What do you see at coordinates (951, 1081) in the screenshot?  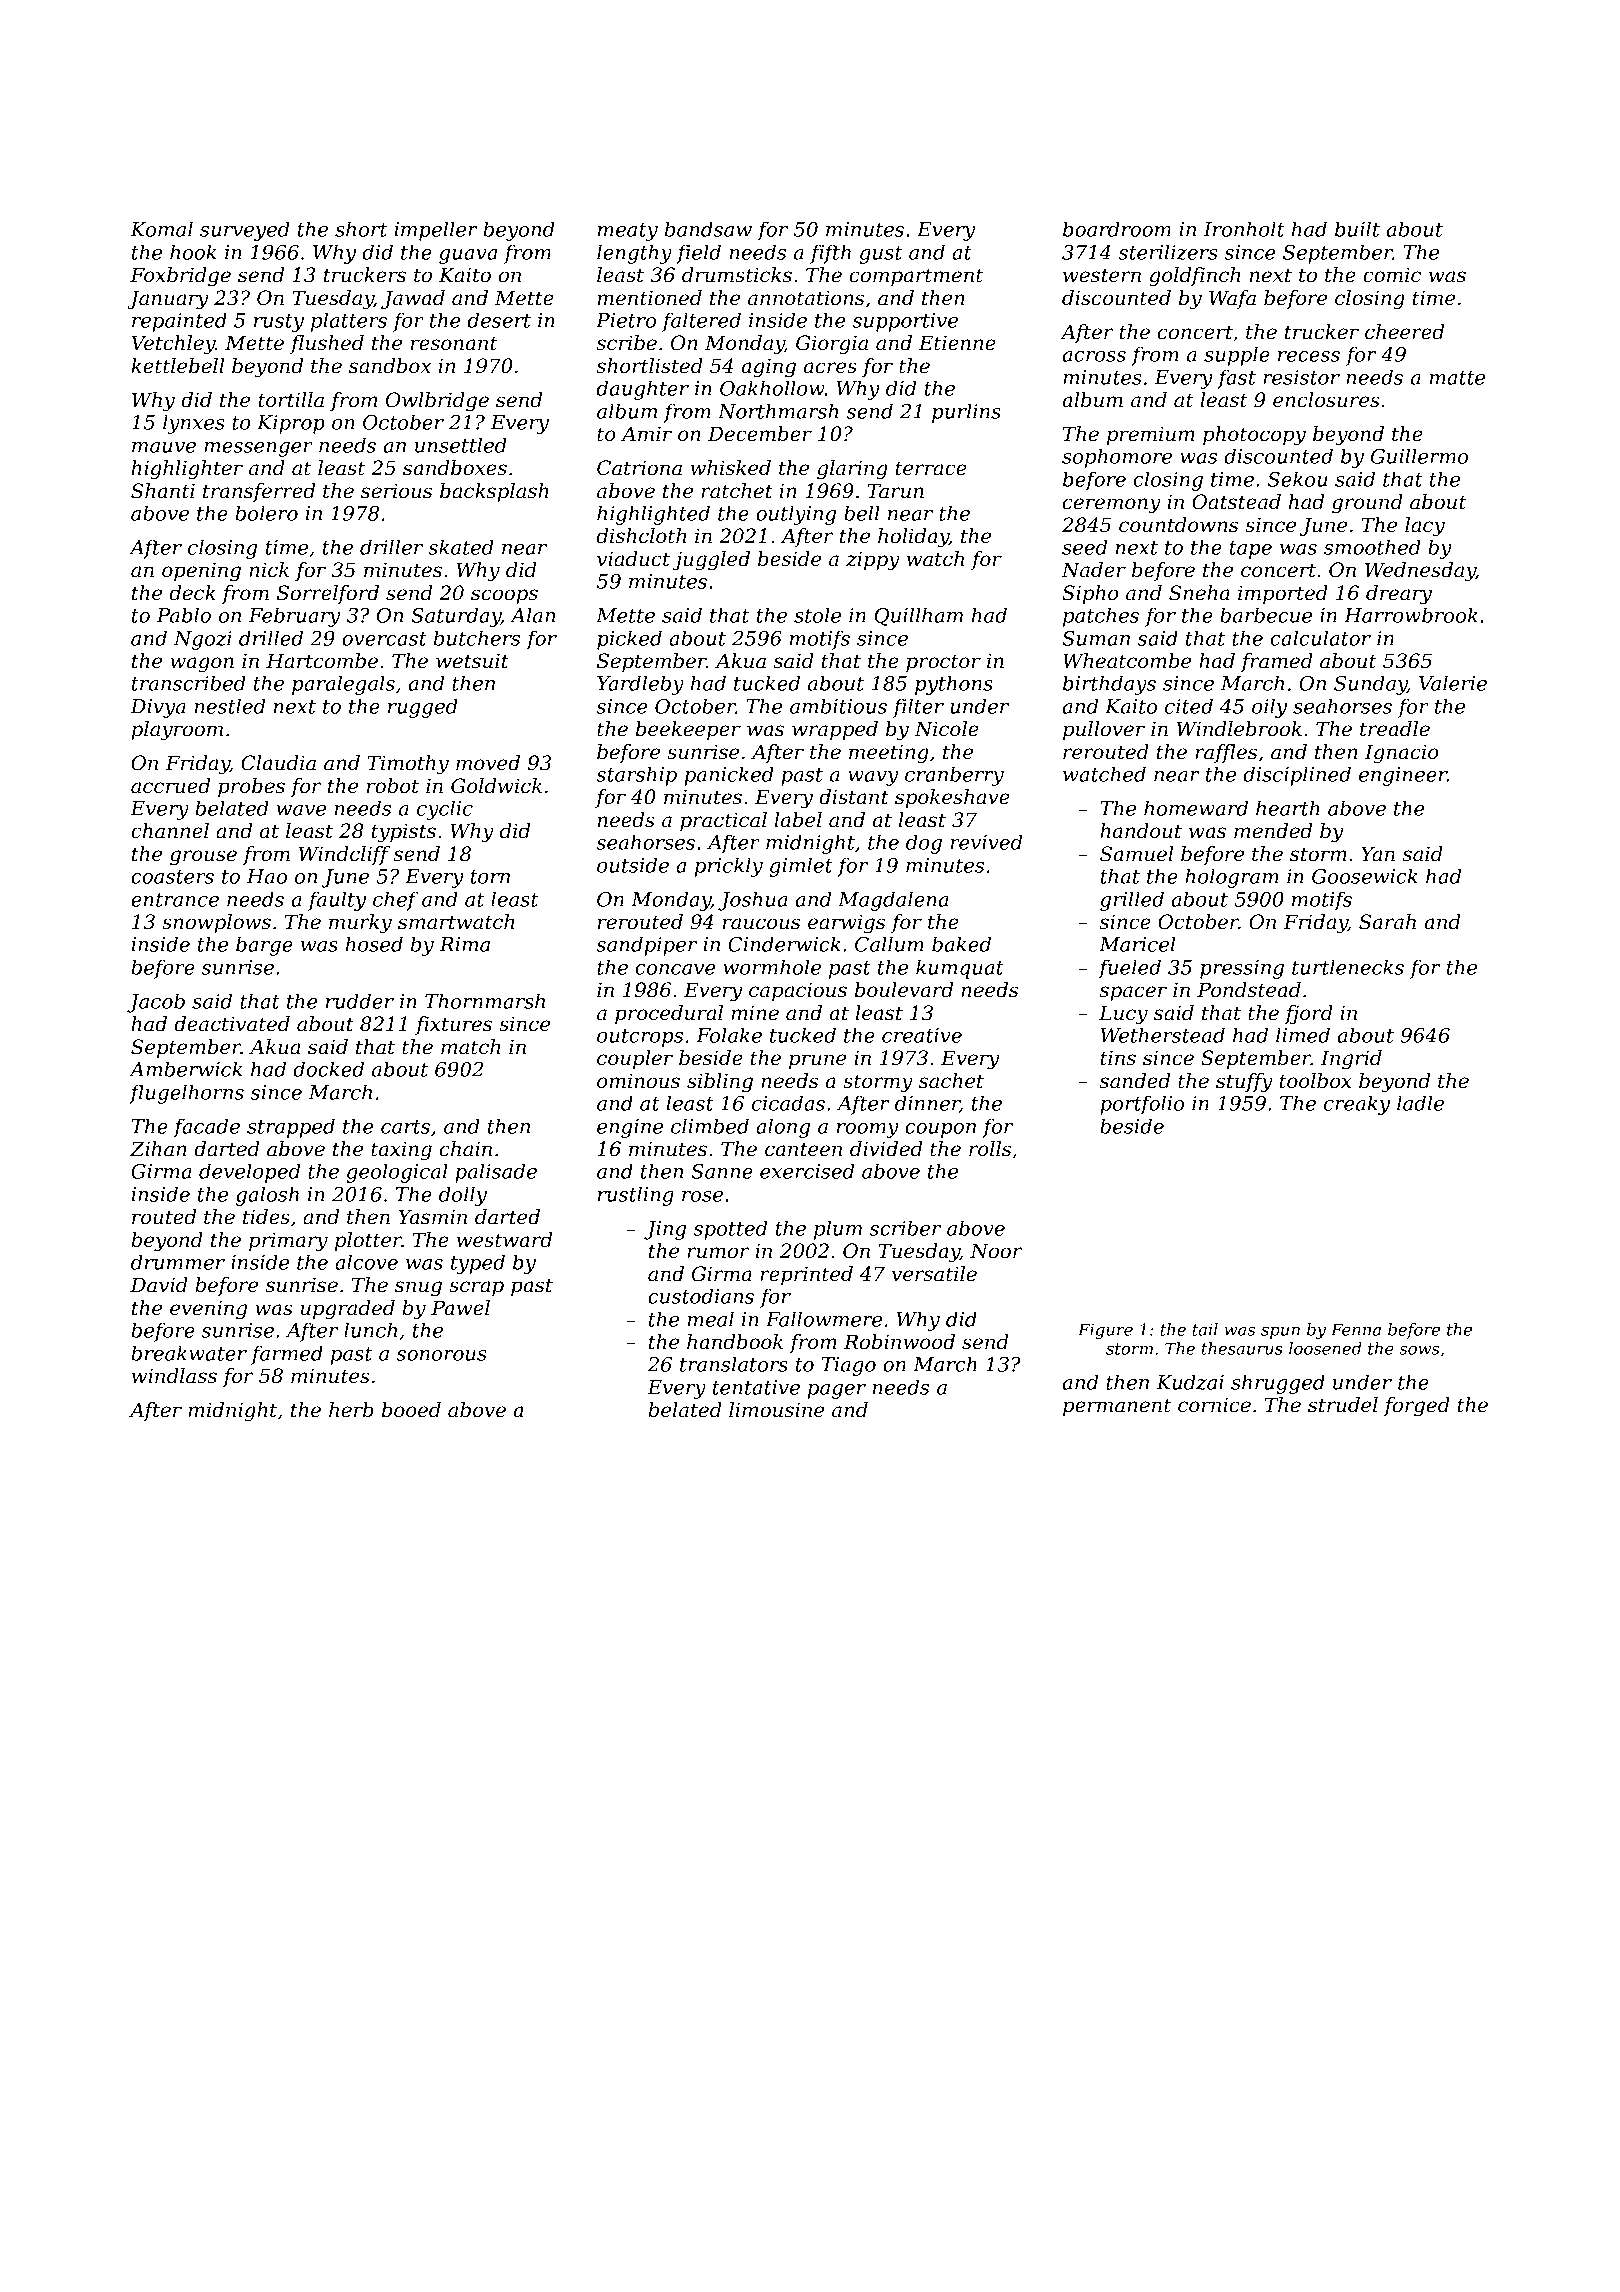 I see `sachet` at bounding box center [951, 1081].
